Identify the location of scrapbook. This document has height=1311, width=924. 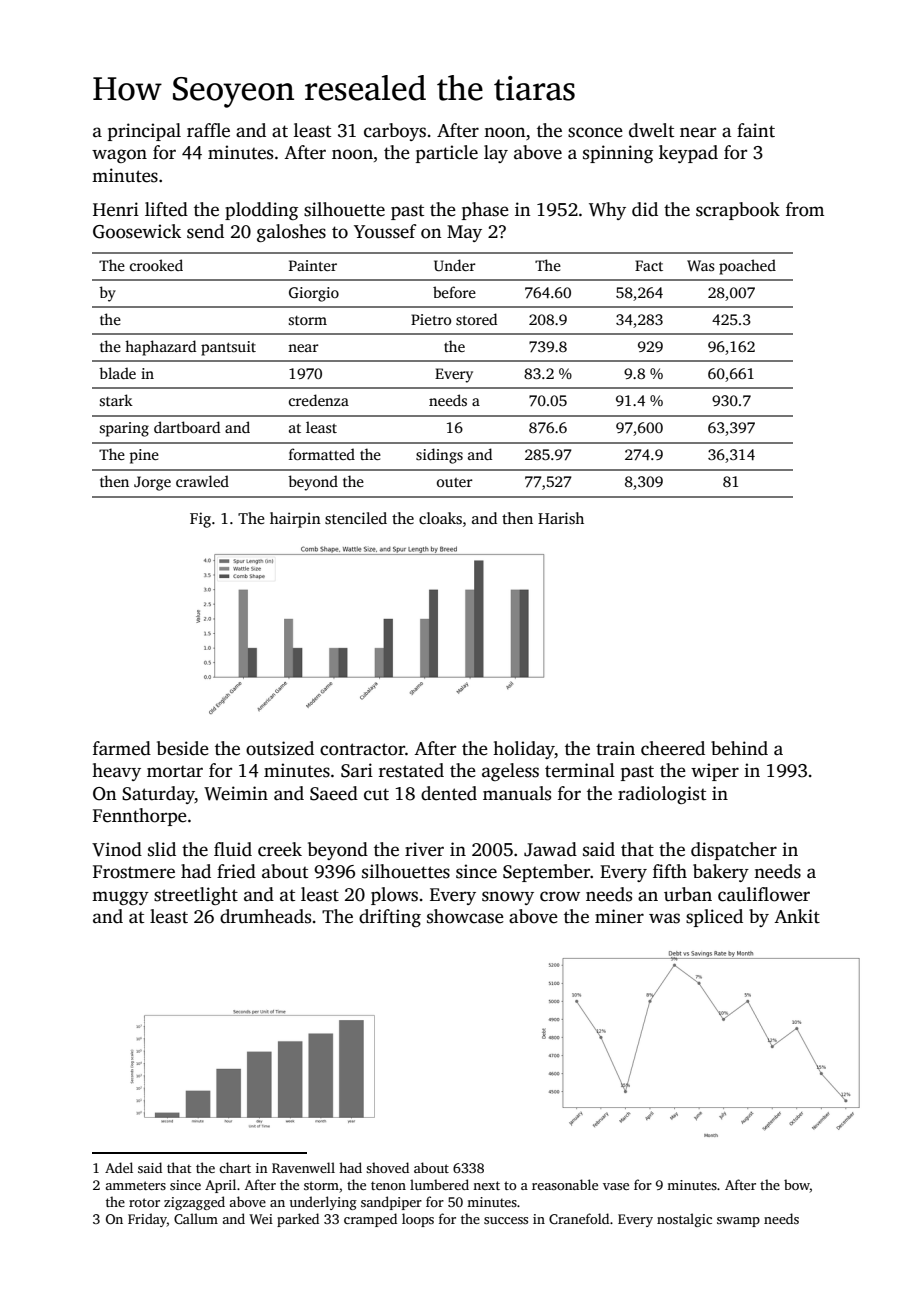
(738, 211).
